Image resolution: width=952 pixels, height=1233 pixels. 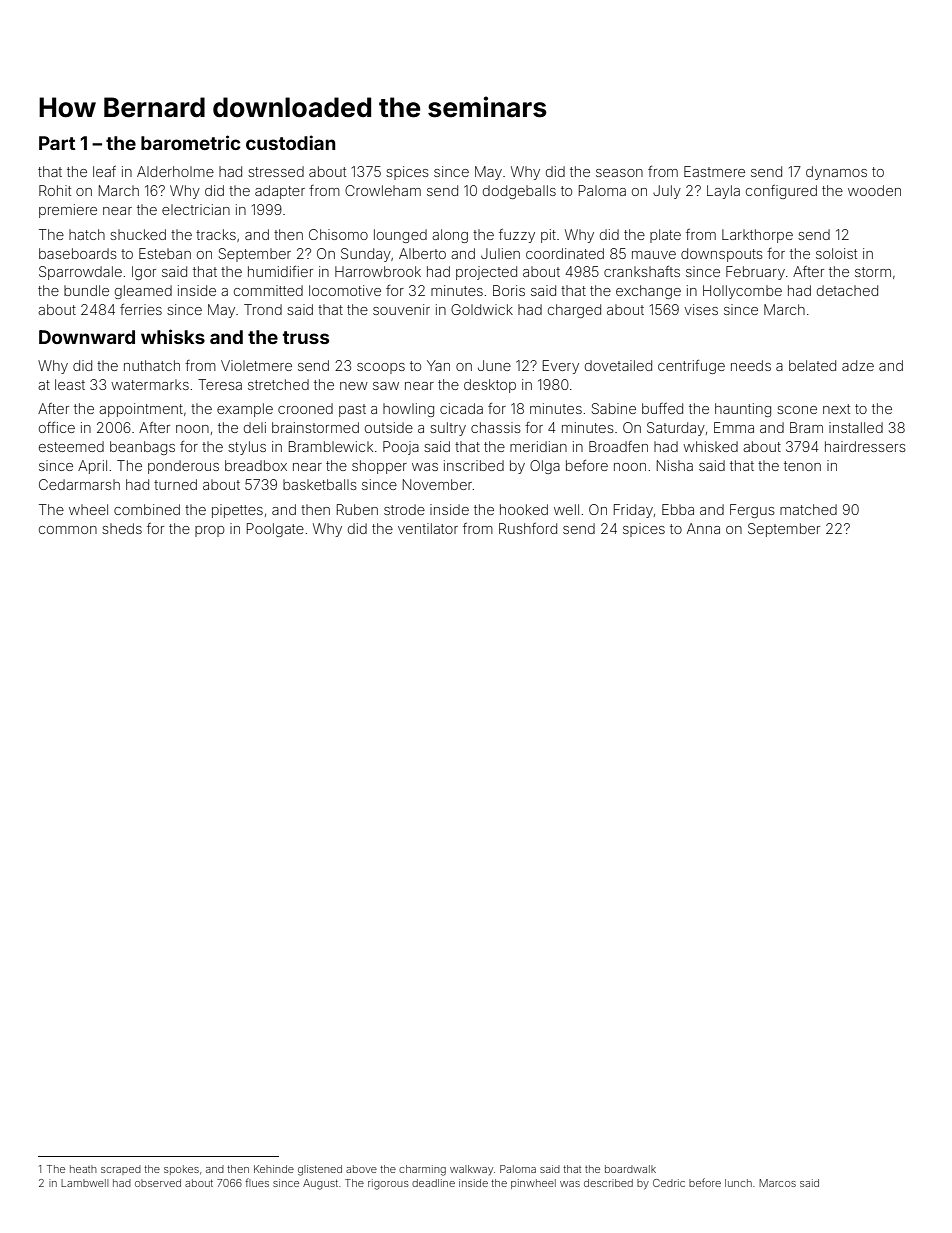 I want to click on charming, so click(x=422, y=1170).
